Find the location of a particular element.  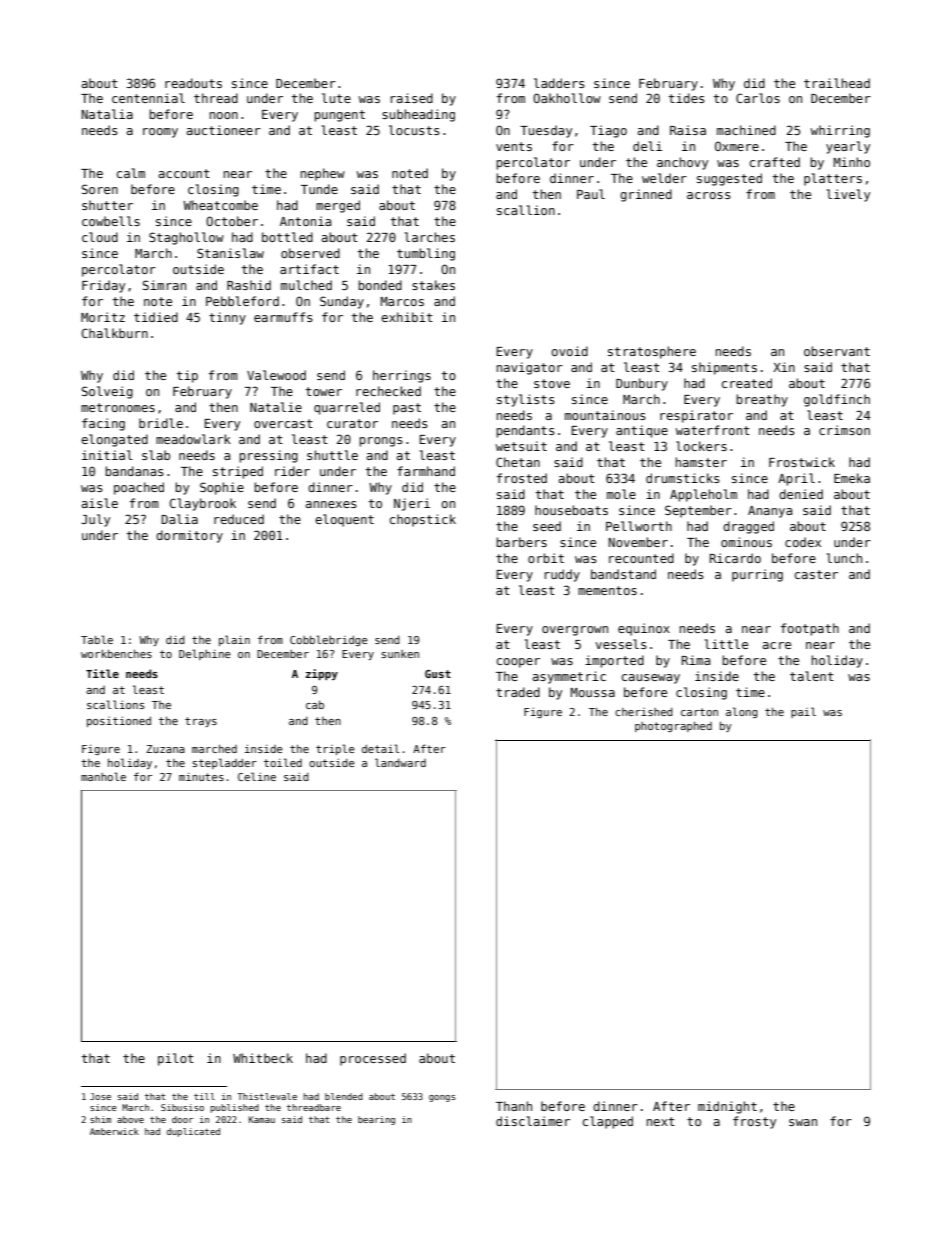

pail is located at coordinates (803, 712).
